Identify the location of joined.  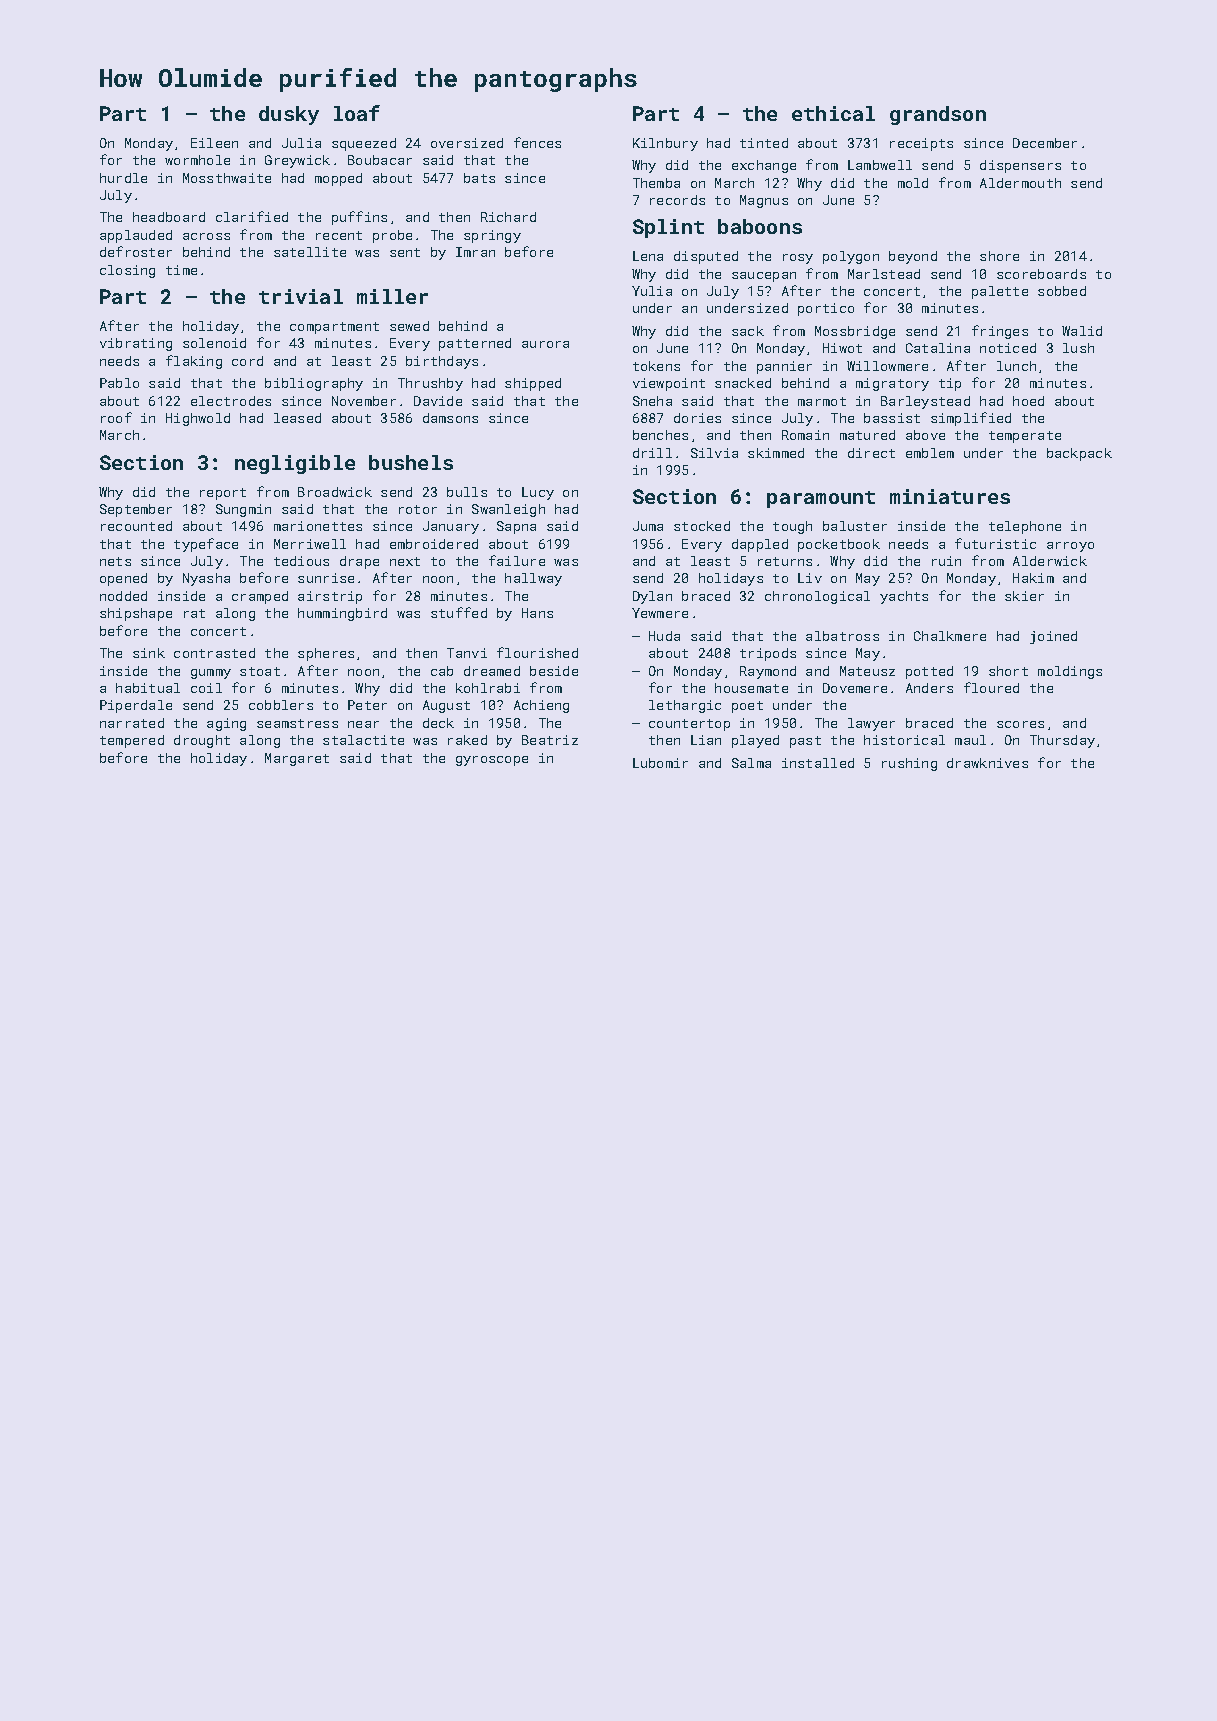
(1053, 637).
